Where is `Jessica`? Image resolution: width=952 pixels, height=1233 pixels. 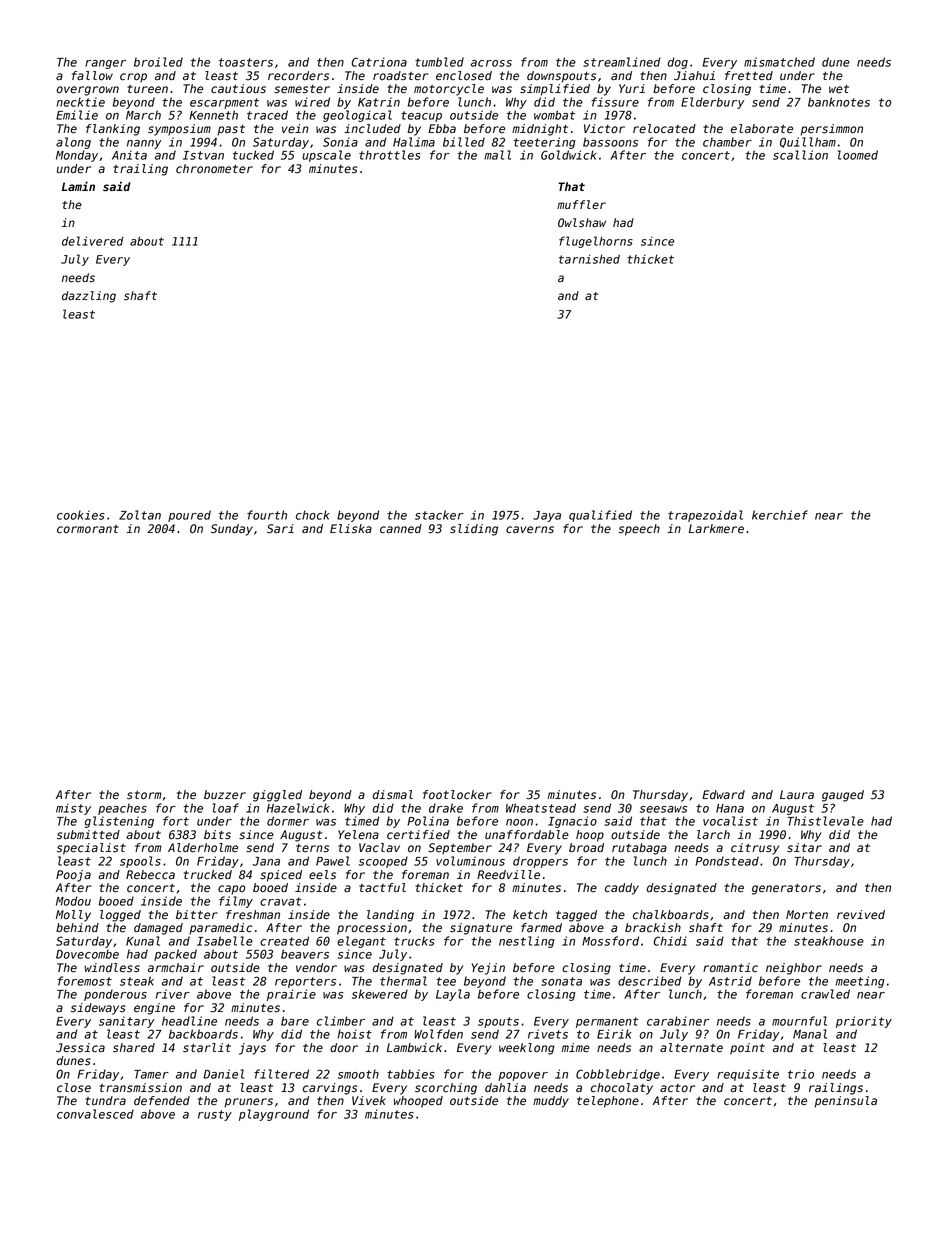 Jessica is located at coordinates (80, 1048).
